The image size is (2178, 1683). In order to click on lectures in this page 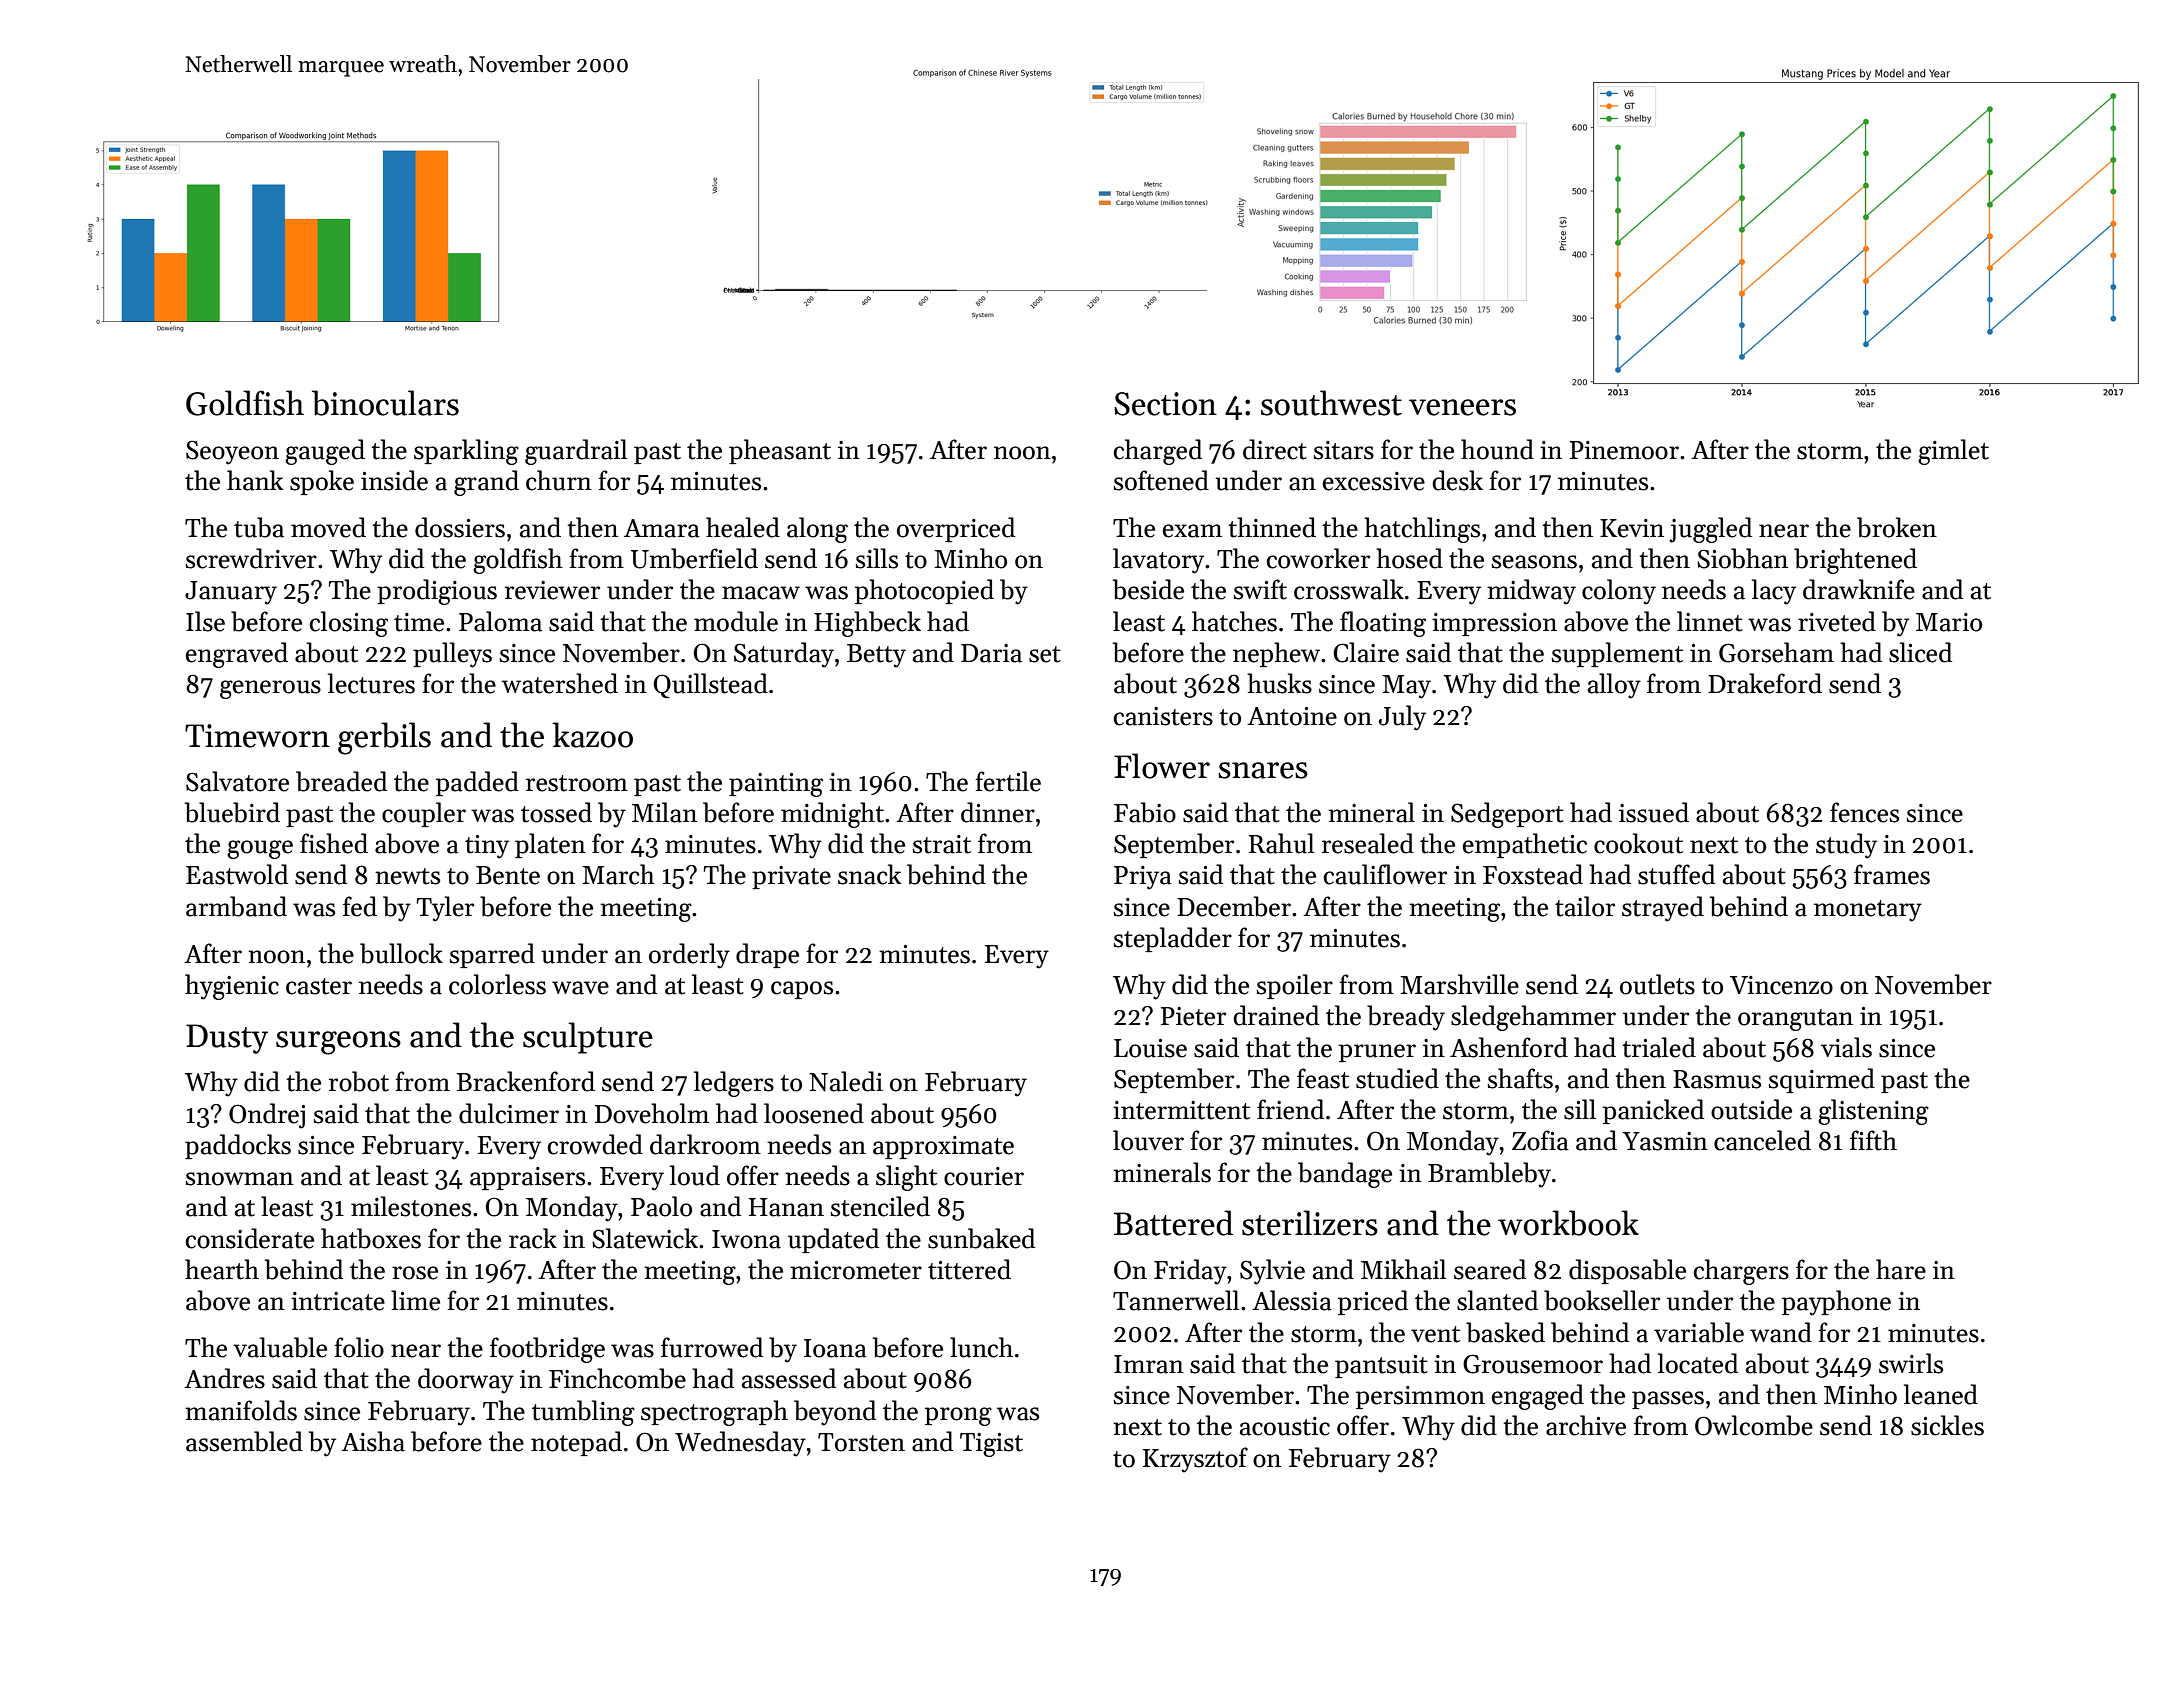, I will do `click(371, 683)`.
